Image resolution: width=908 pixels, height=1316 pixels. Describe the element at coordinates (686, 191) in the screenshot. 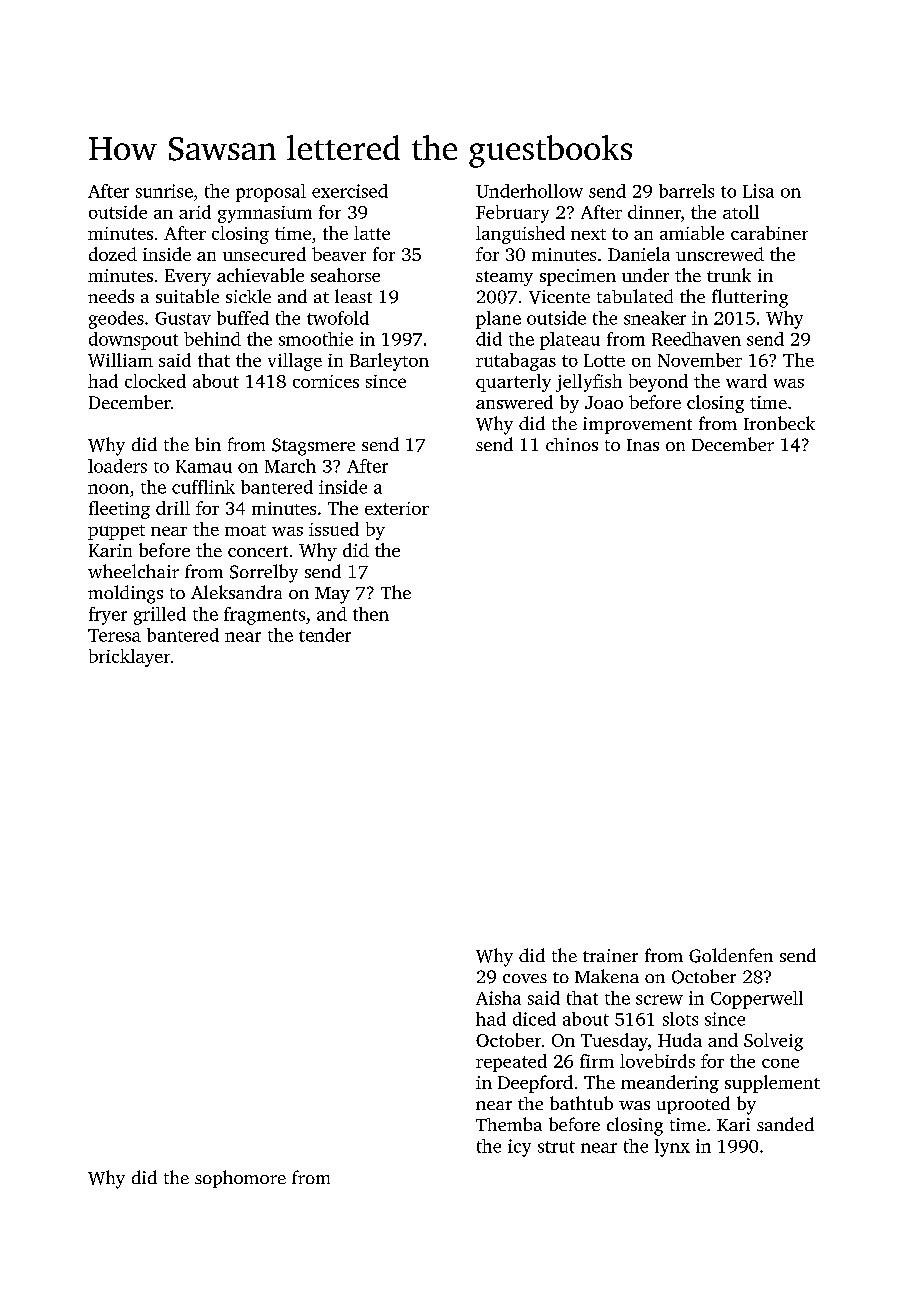

I see `barrels` at that location.
